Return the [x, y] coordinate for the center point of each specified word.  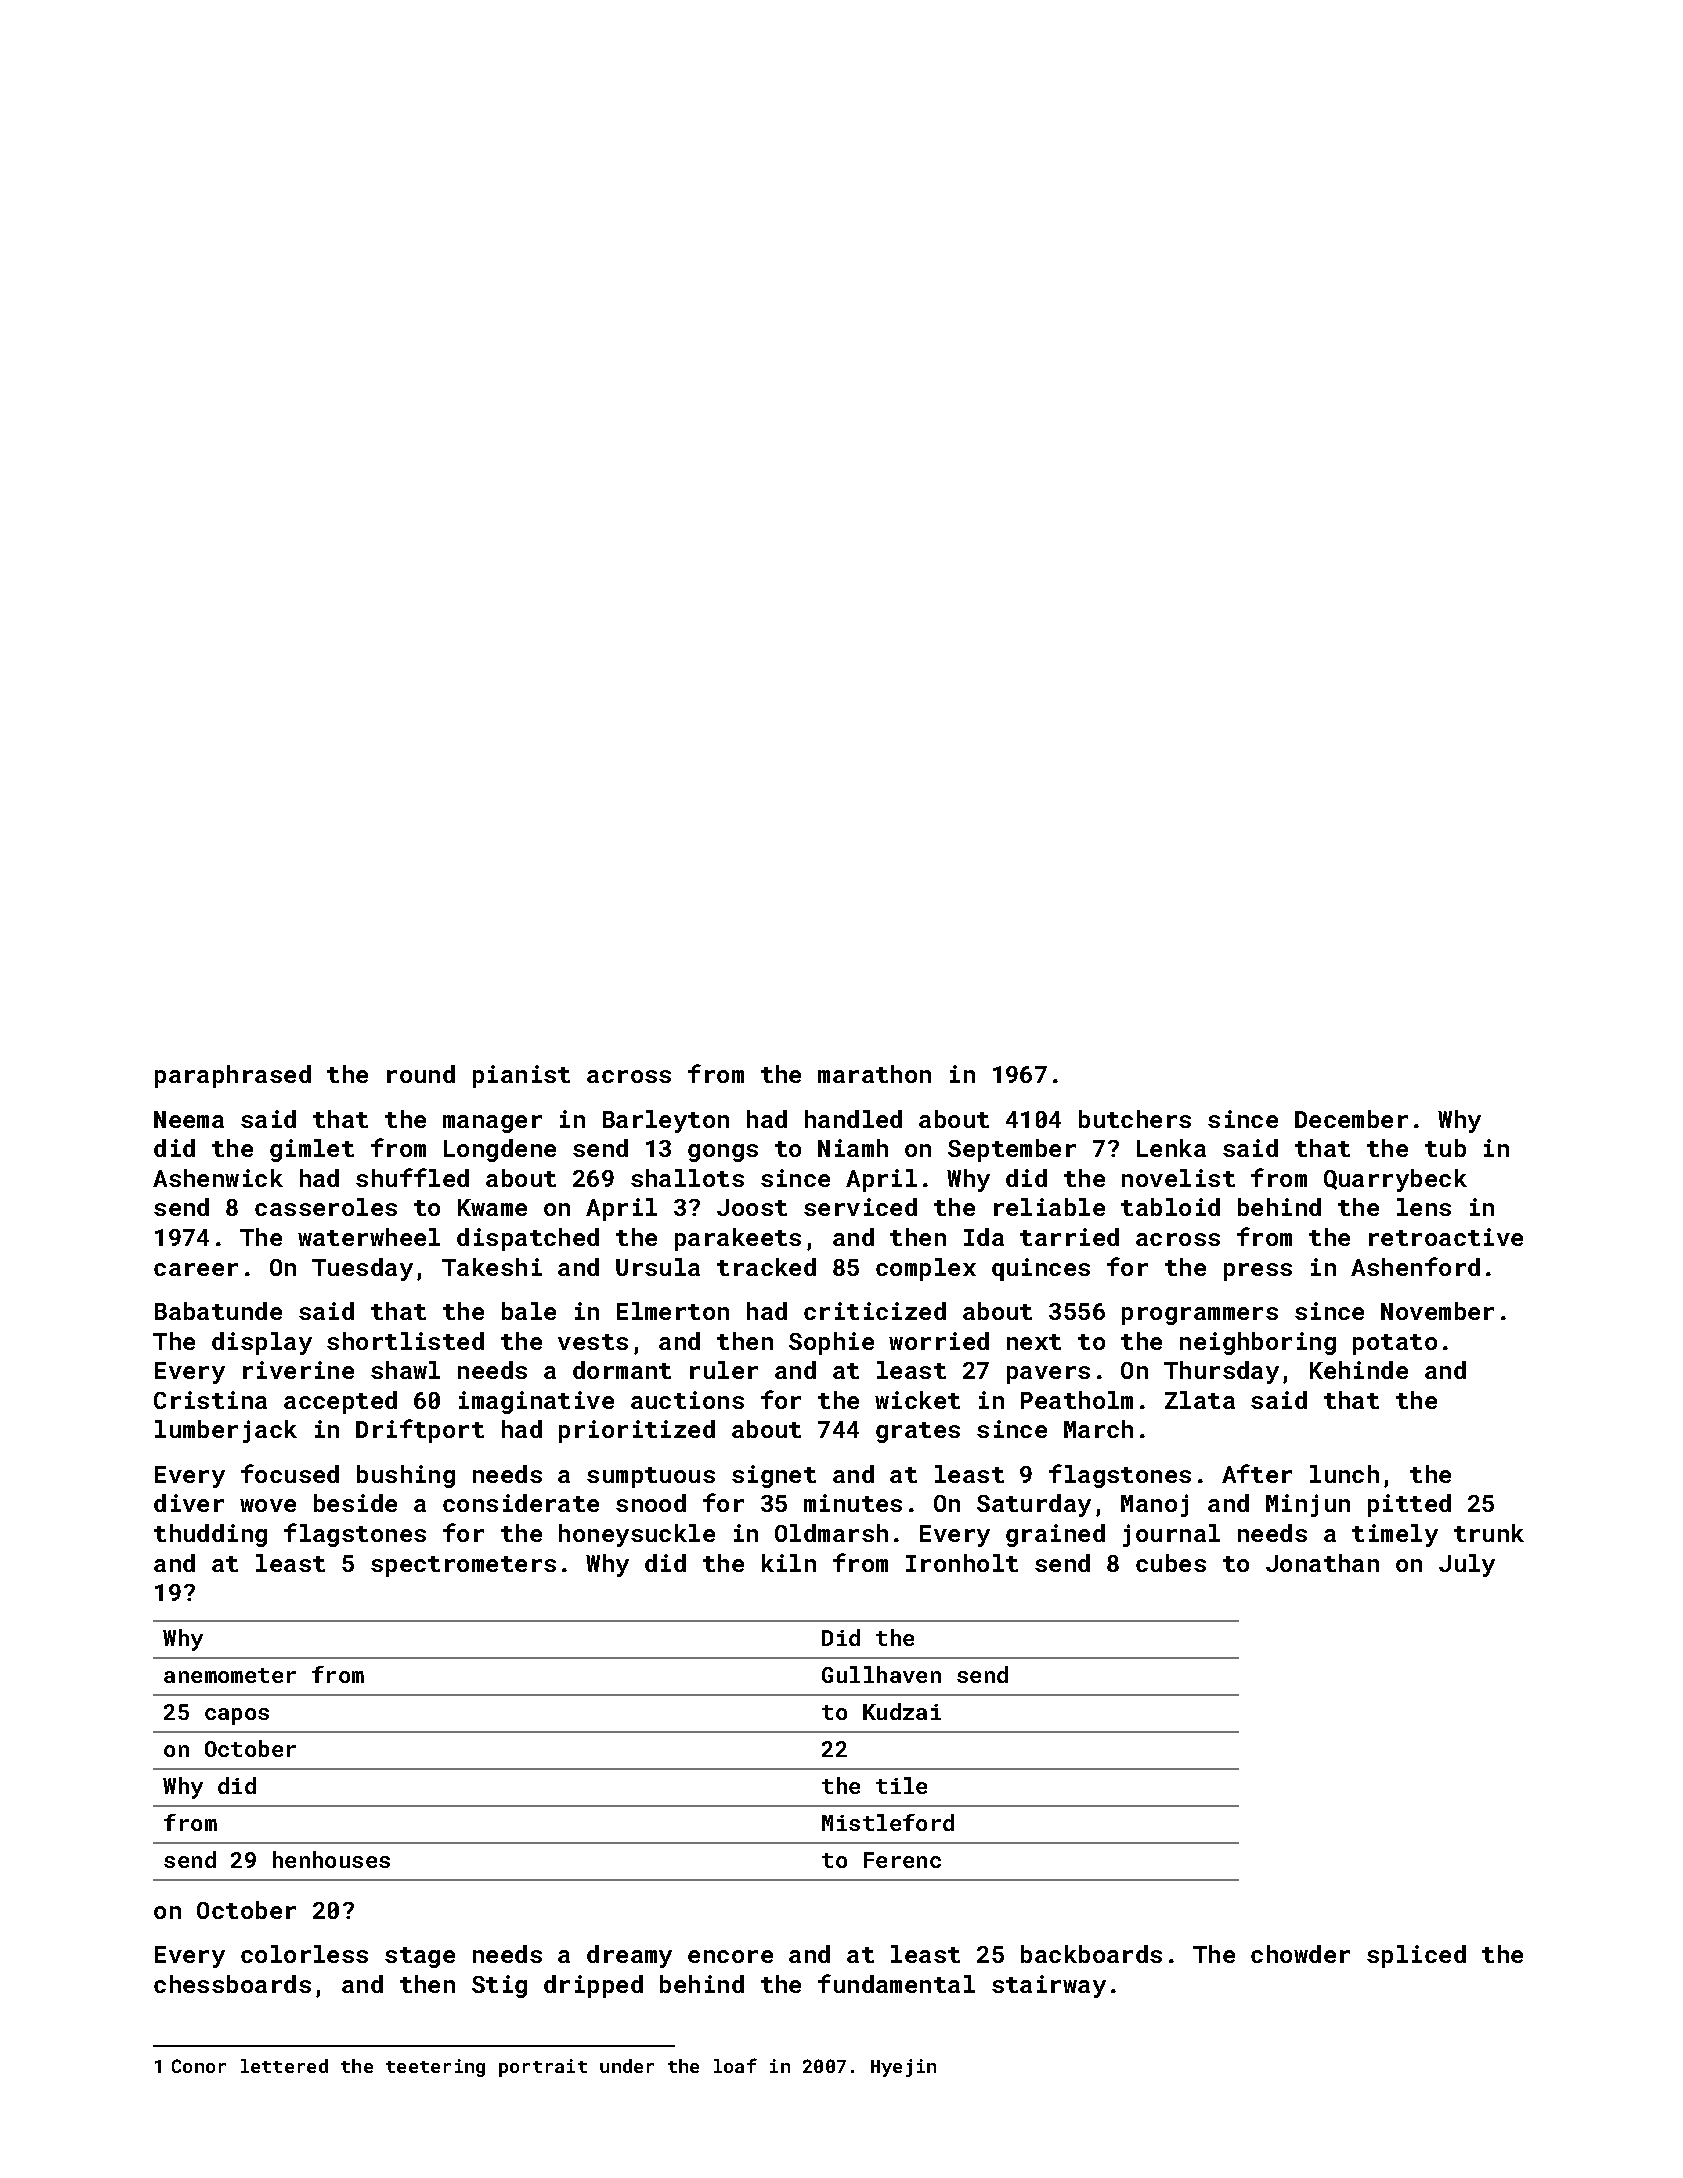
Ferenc [902, 1860]
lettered [284, 2066]
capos [237, 1716]
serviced [860, 1207]
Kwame [492, 1207]
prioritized [637, 1431]
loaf [735, 2065]
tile [901, 1785]
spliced [1416, 1956]
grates [918, 1432]
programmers [1200, 1316]
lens [1424, 1207]
